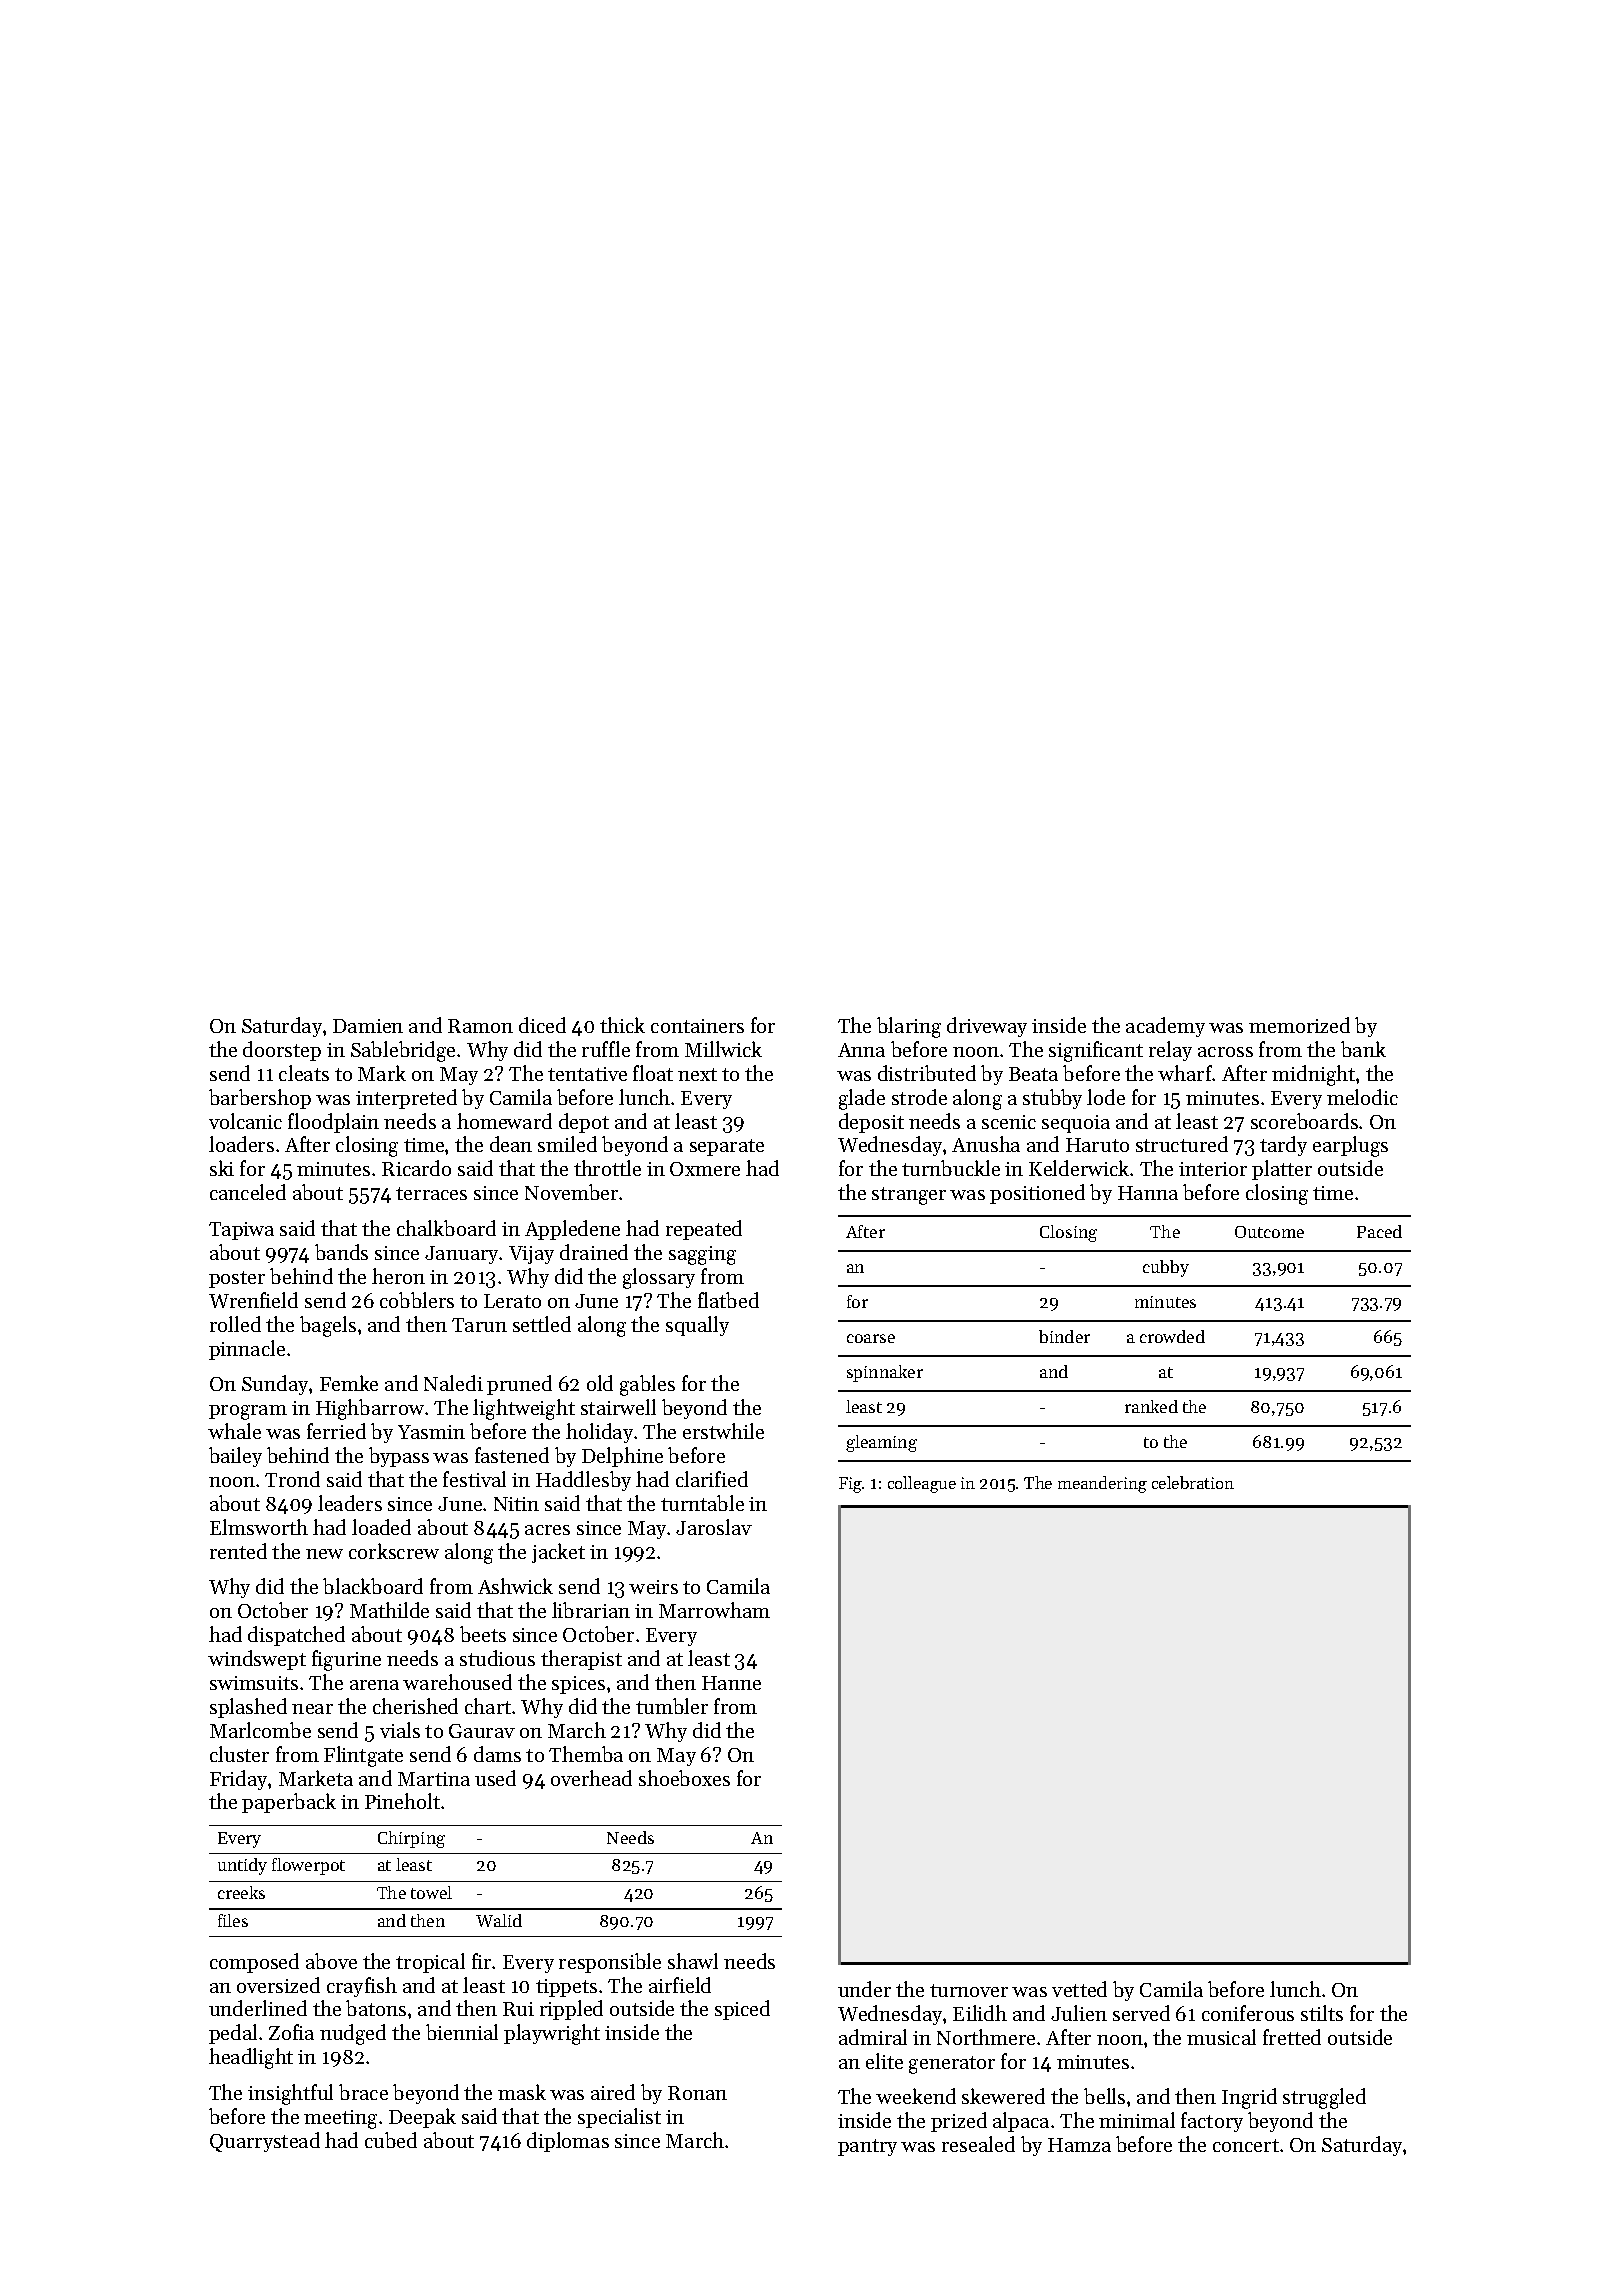 This page has width=1620, height=2292. I want to click on cubed, so click(391, 2140).
